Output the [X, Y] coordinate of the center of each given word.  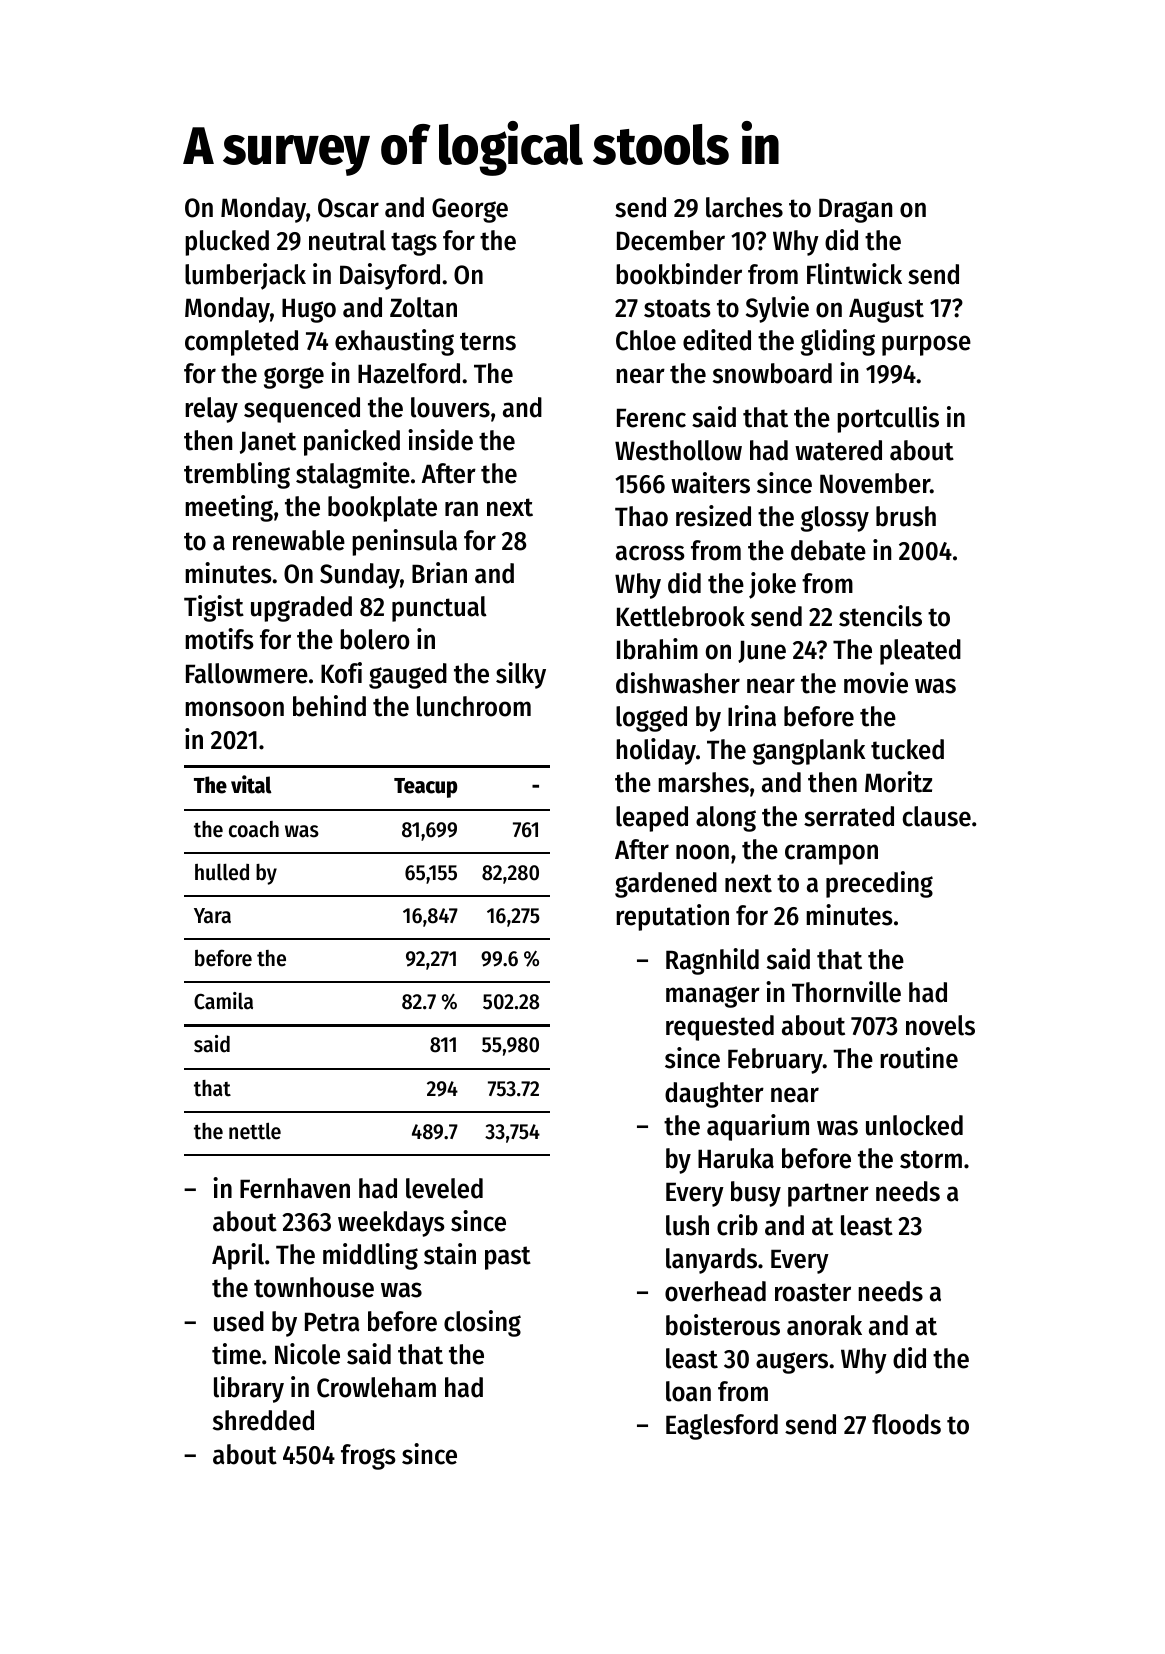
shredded [263, 1420]
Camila [223, 1001]
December [671, 240]
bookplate [382, 509]
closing [482, 1323]
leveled [444, 1188]
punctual [439, 609]
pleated [920, 652]
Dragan [855, 210]
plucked [227, 243]
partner [828, 1195]
